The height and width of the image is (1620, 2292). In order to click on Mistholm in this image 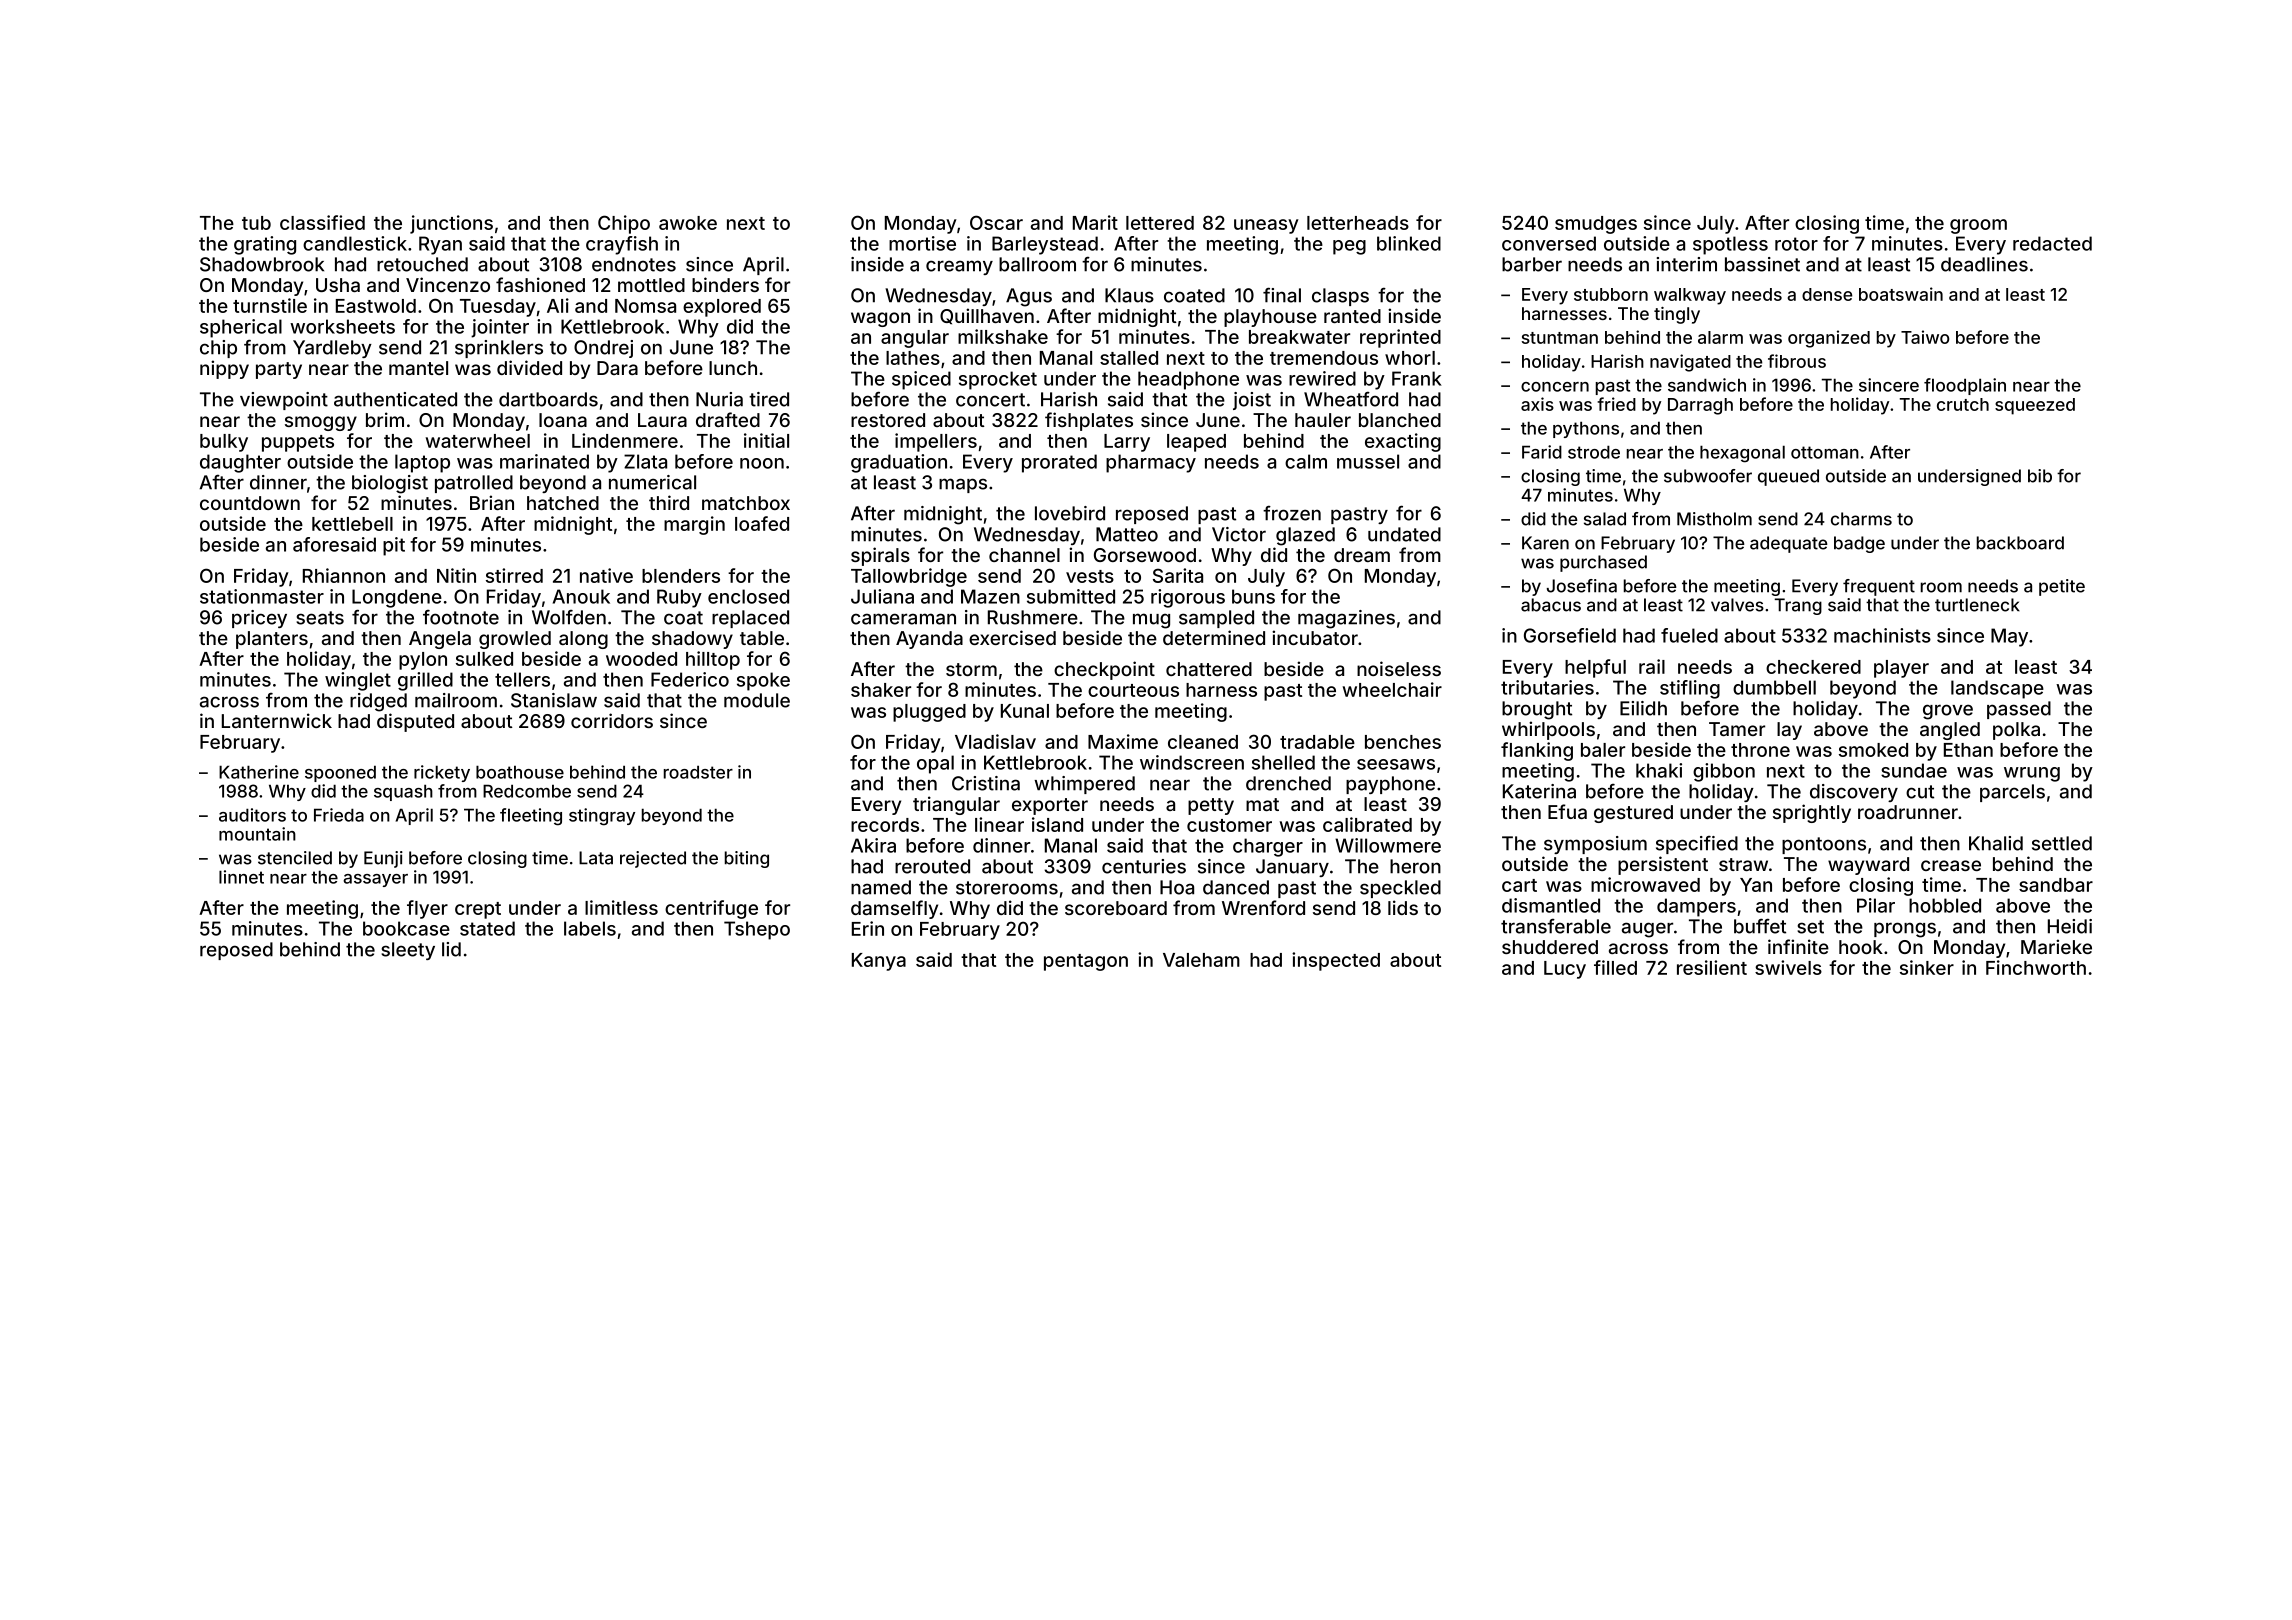, I will do `click(1714, 519)`.
